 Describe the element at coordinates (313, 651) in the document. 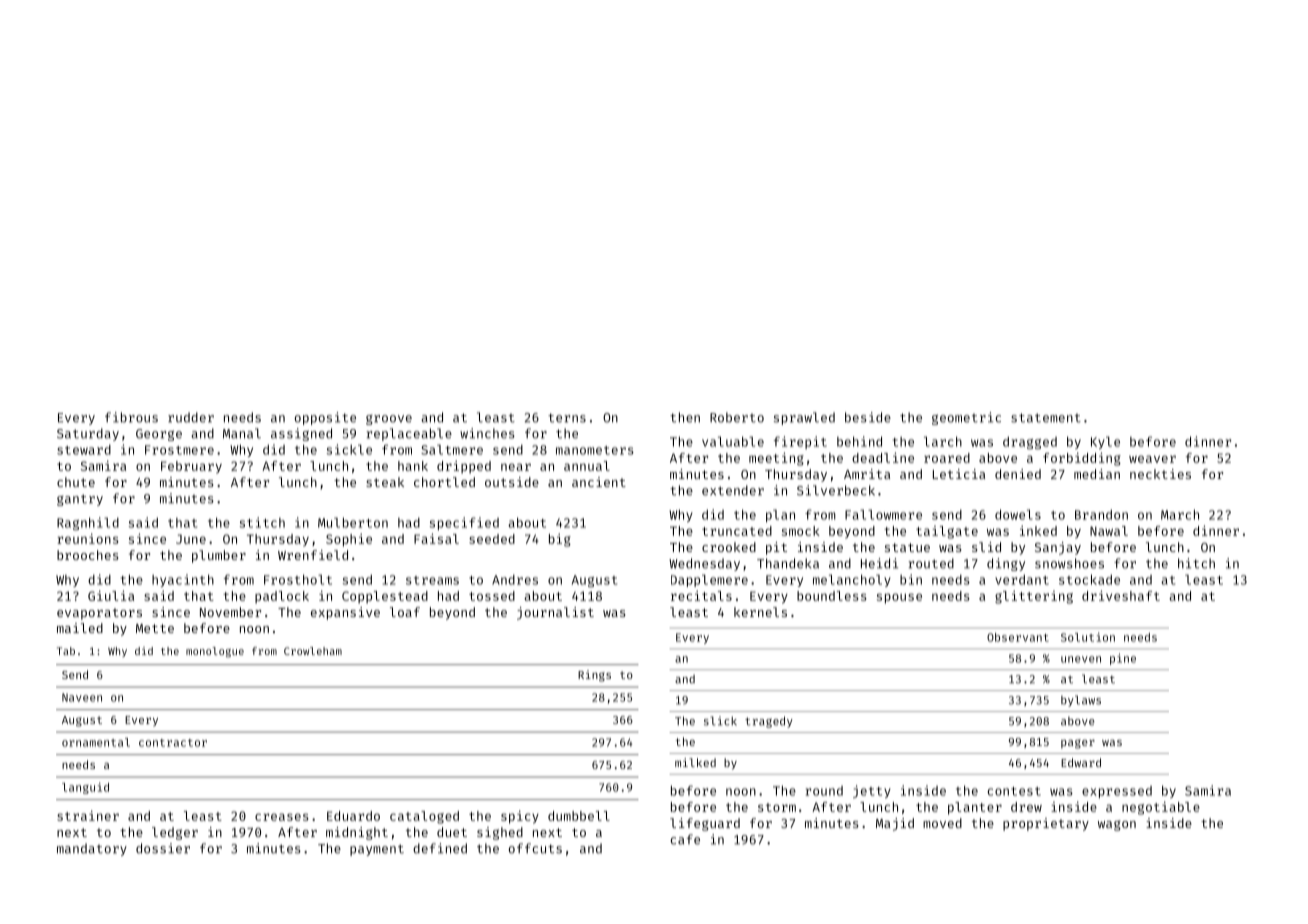

I see `Crowleham` at that location.
